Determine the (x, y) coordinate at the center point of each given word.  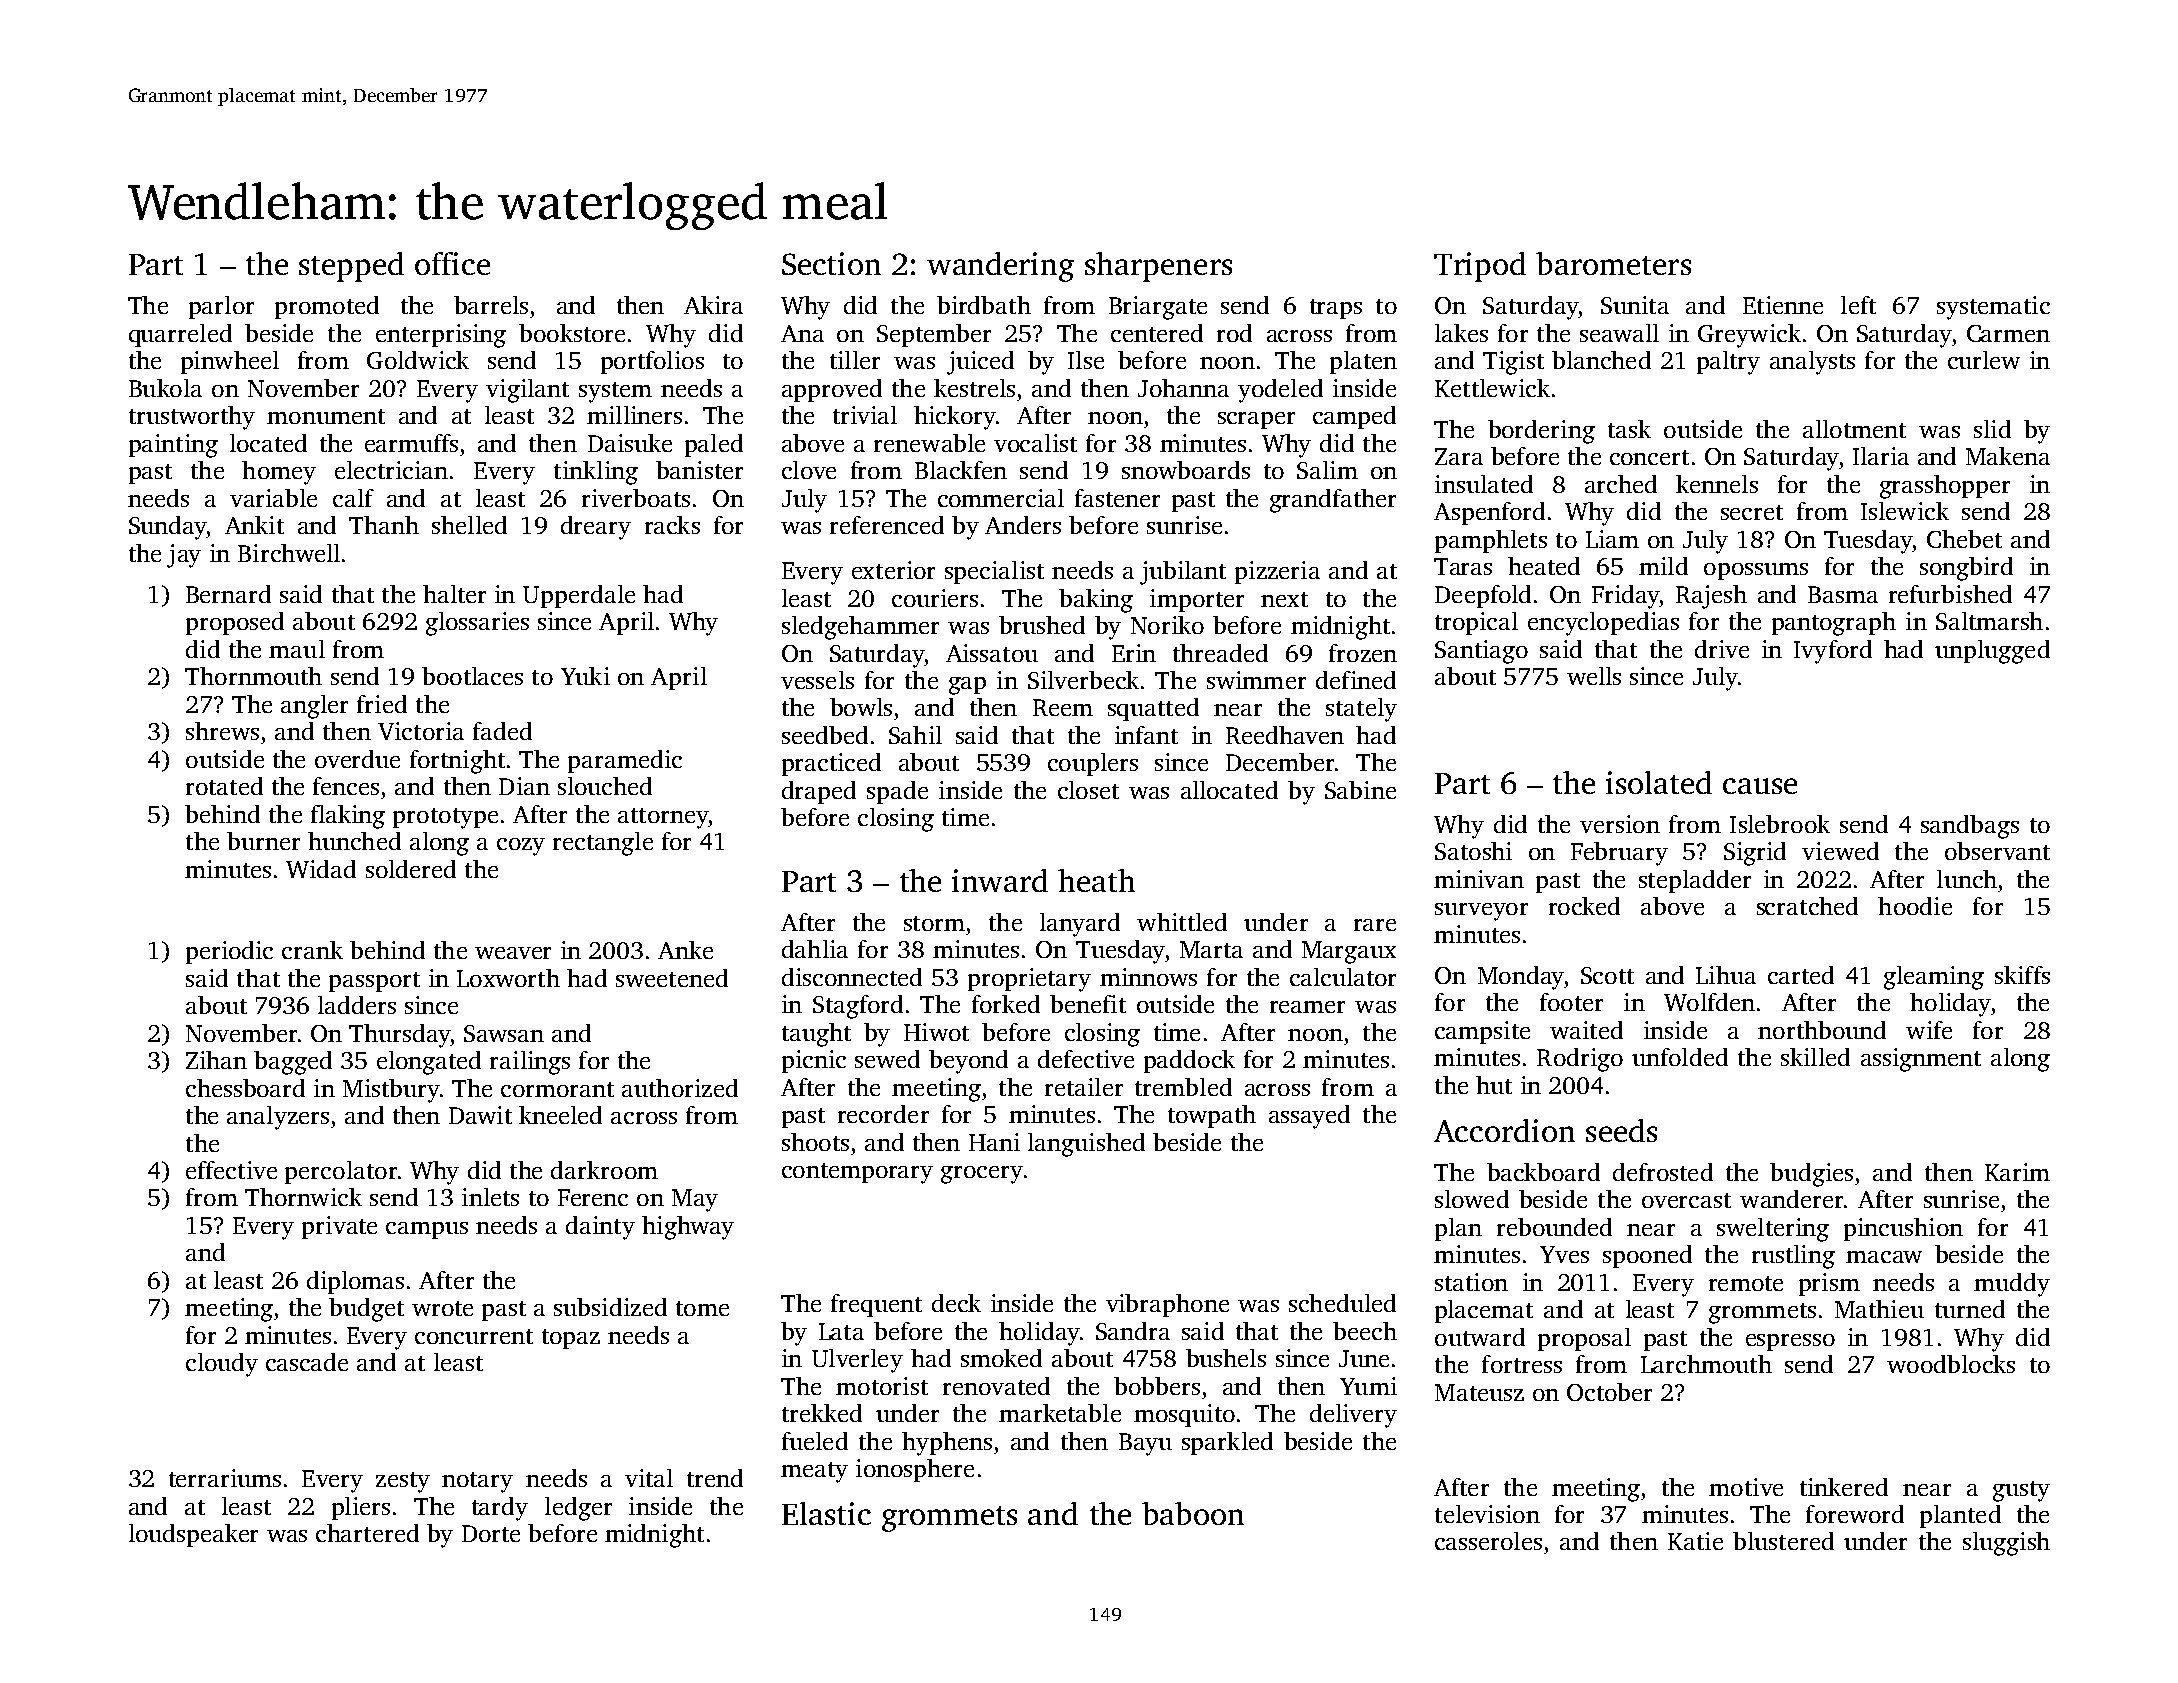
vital (649, 1478)
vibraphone (1167, 1305)
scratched (1807, 906)
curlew (1984, 360)
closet (1088, 790)
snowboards (1186, 470)
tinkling (596, 473)
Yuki (585, 676)
